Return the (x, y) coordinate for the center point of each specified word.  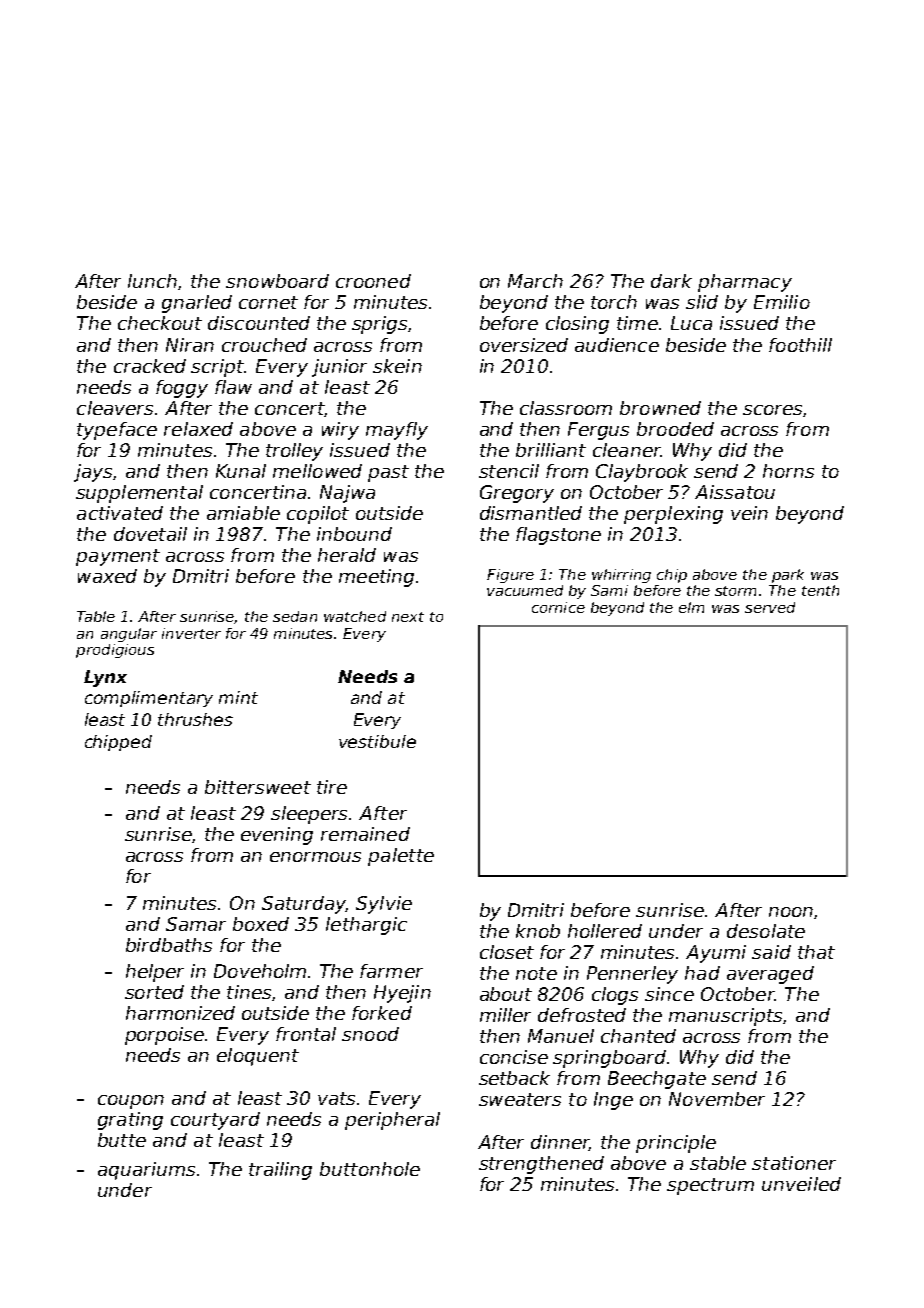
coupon (131, 1102)
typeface (117, 431)
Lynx (105, 678)
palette (401, 857)
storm (735, 591)
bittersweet (258, 787)
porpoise (164, 1036)
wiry (340, 431)
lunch (152, 281)
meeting (376, 578)
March (535, 281)
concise (514, 1057)
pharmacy (745, 283)
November (717, 1099)
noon (791, 912)
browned (660, 408)
